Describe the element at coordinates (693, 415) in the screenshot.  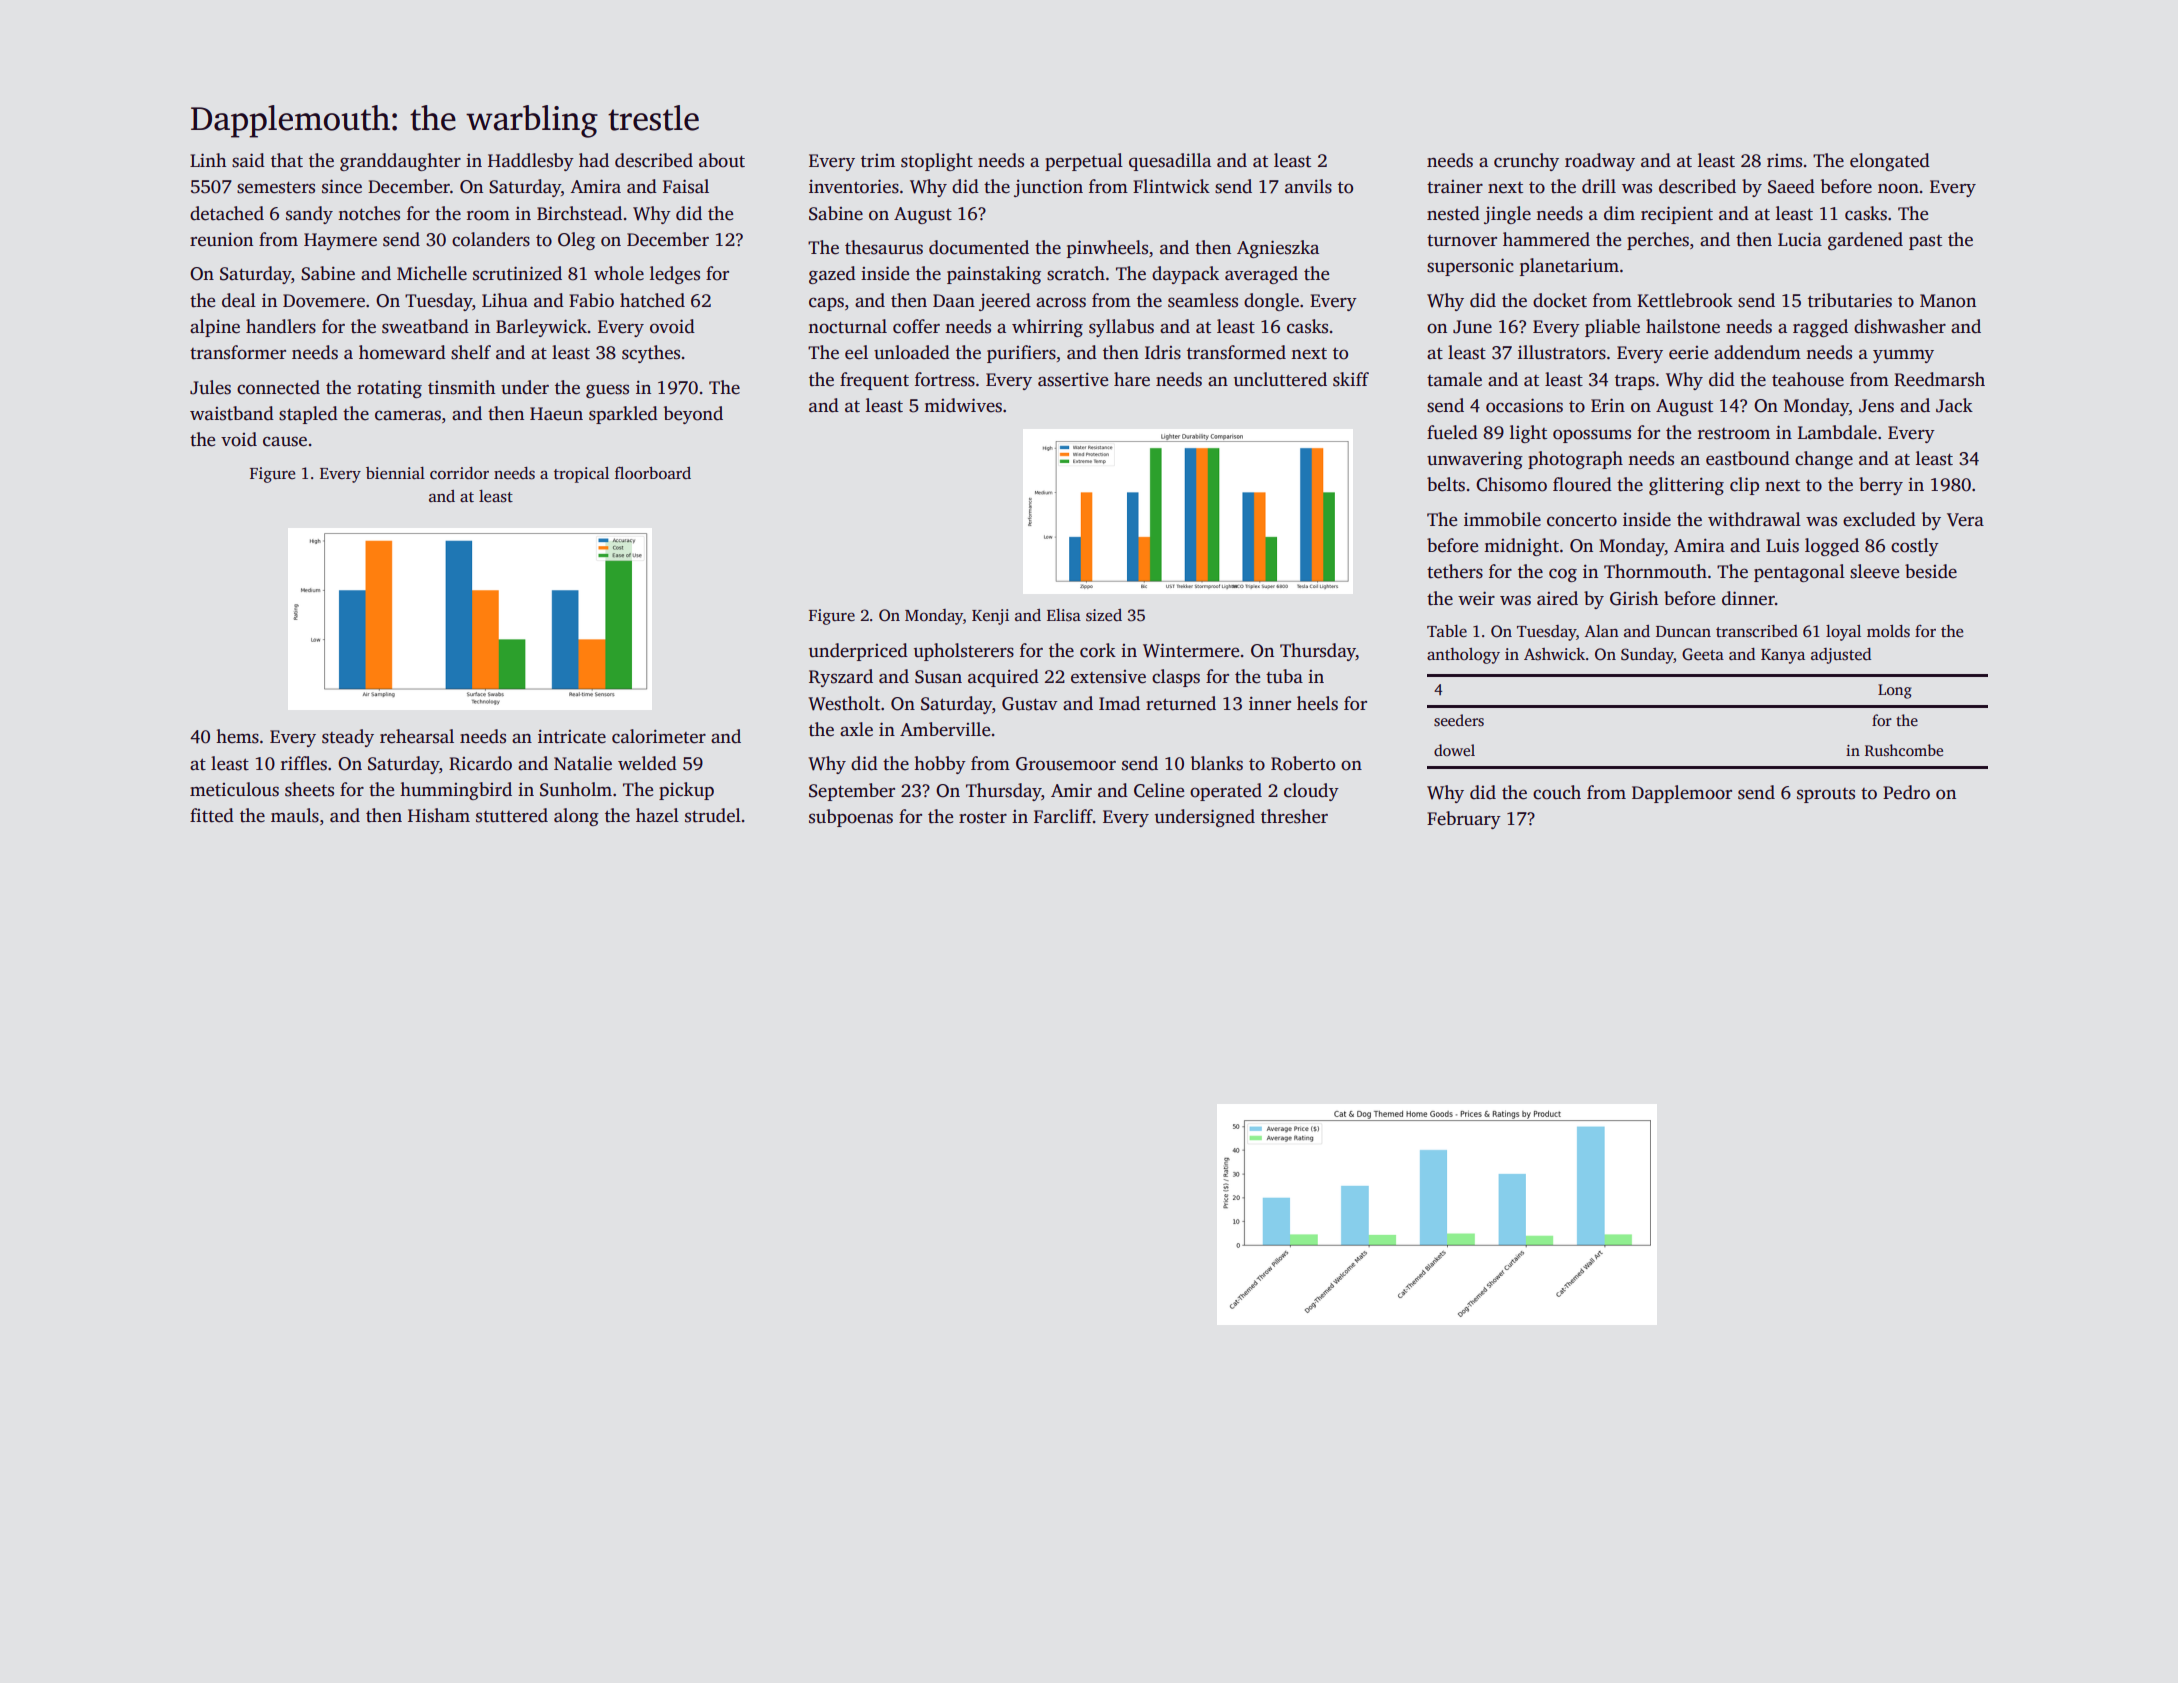
I see `beyond` at that location.
